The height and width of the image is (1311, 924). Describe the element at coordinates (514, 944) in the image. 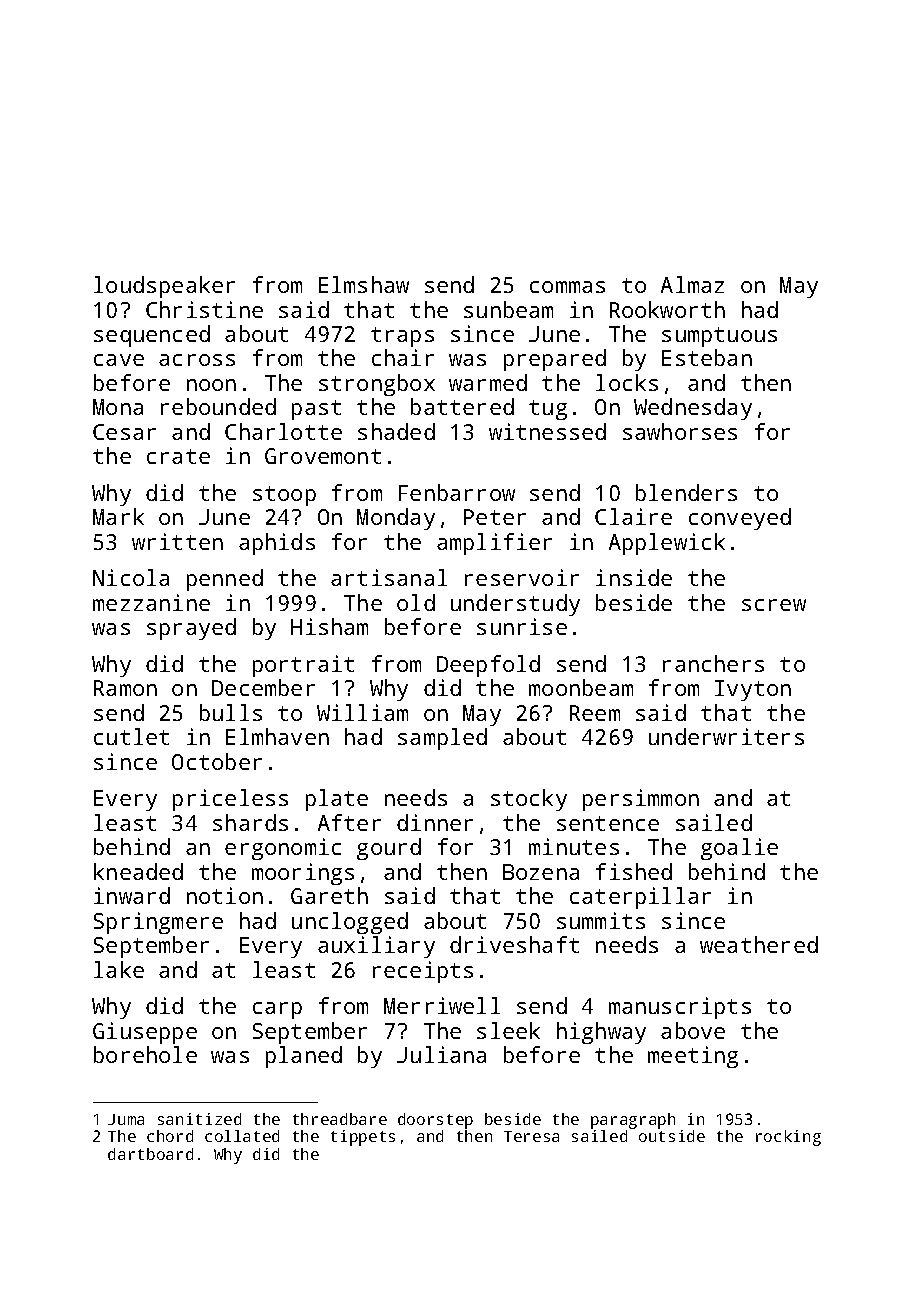

I see `driveshaft` at that location.
